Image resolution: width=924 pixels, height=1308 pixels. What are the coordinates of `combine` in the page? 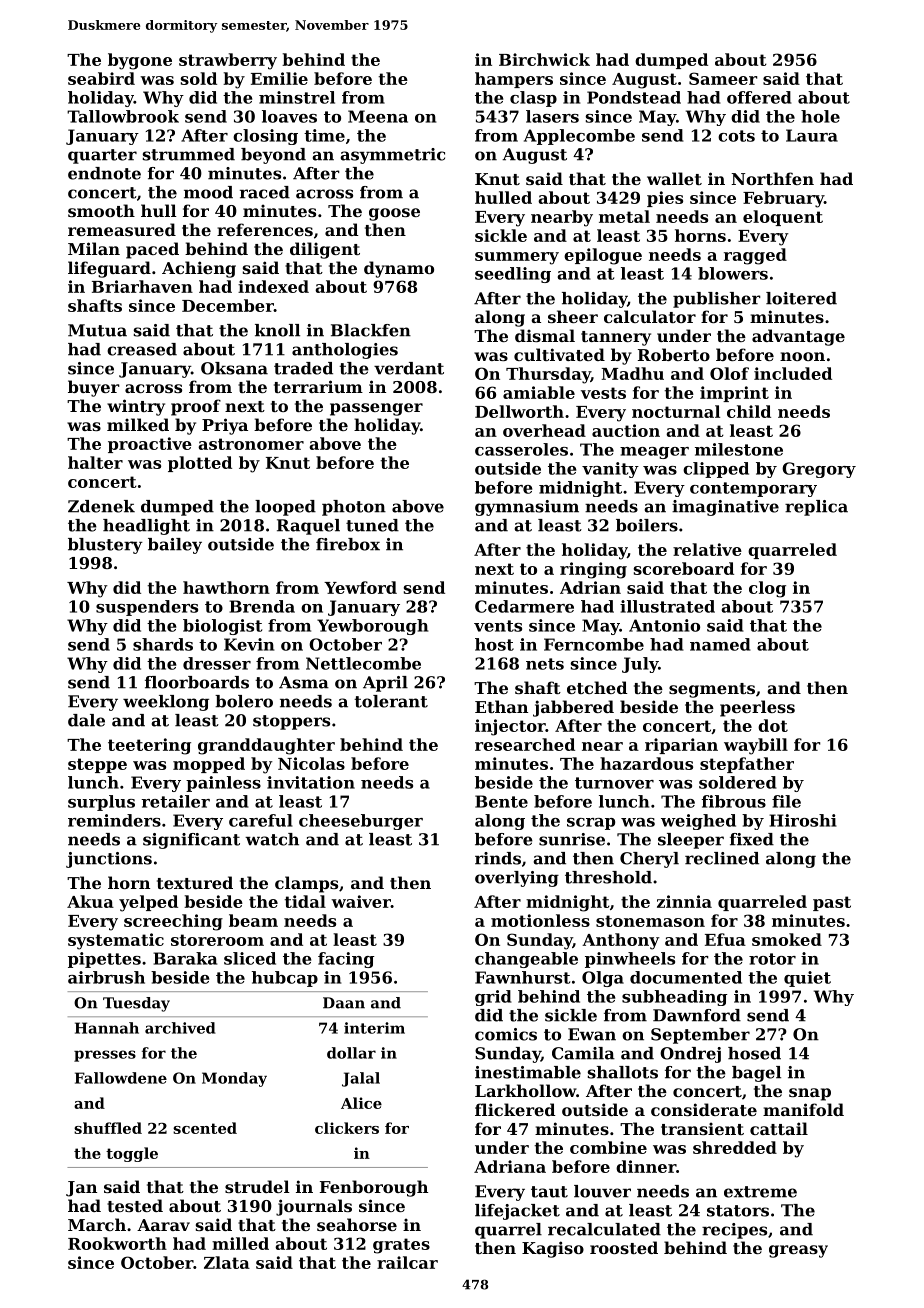 It's located at (608, 1147).
